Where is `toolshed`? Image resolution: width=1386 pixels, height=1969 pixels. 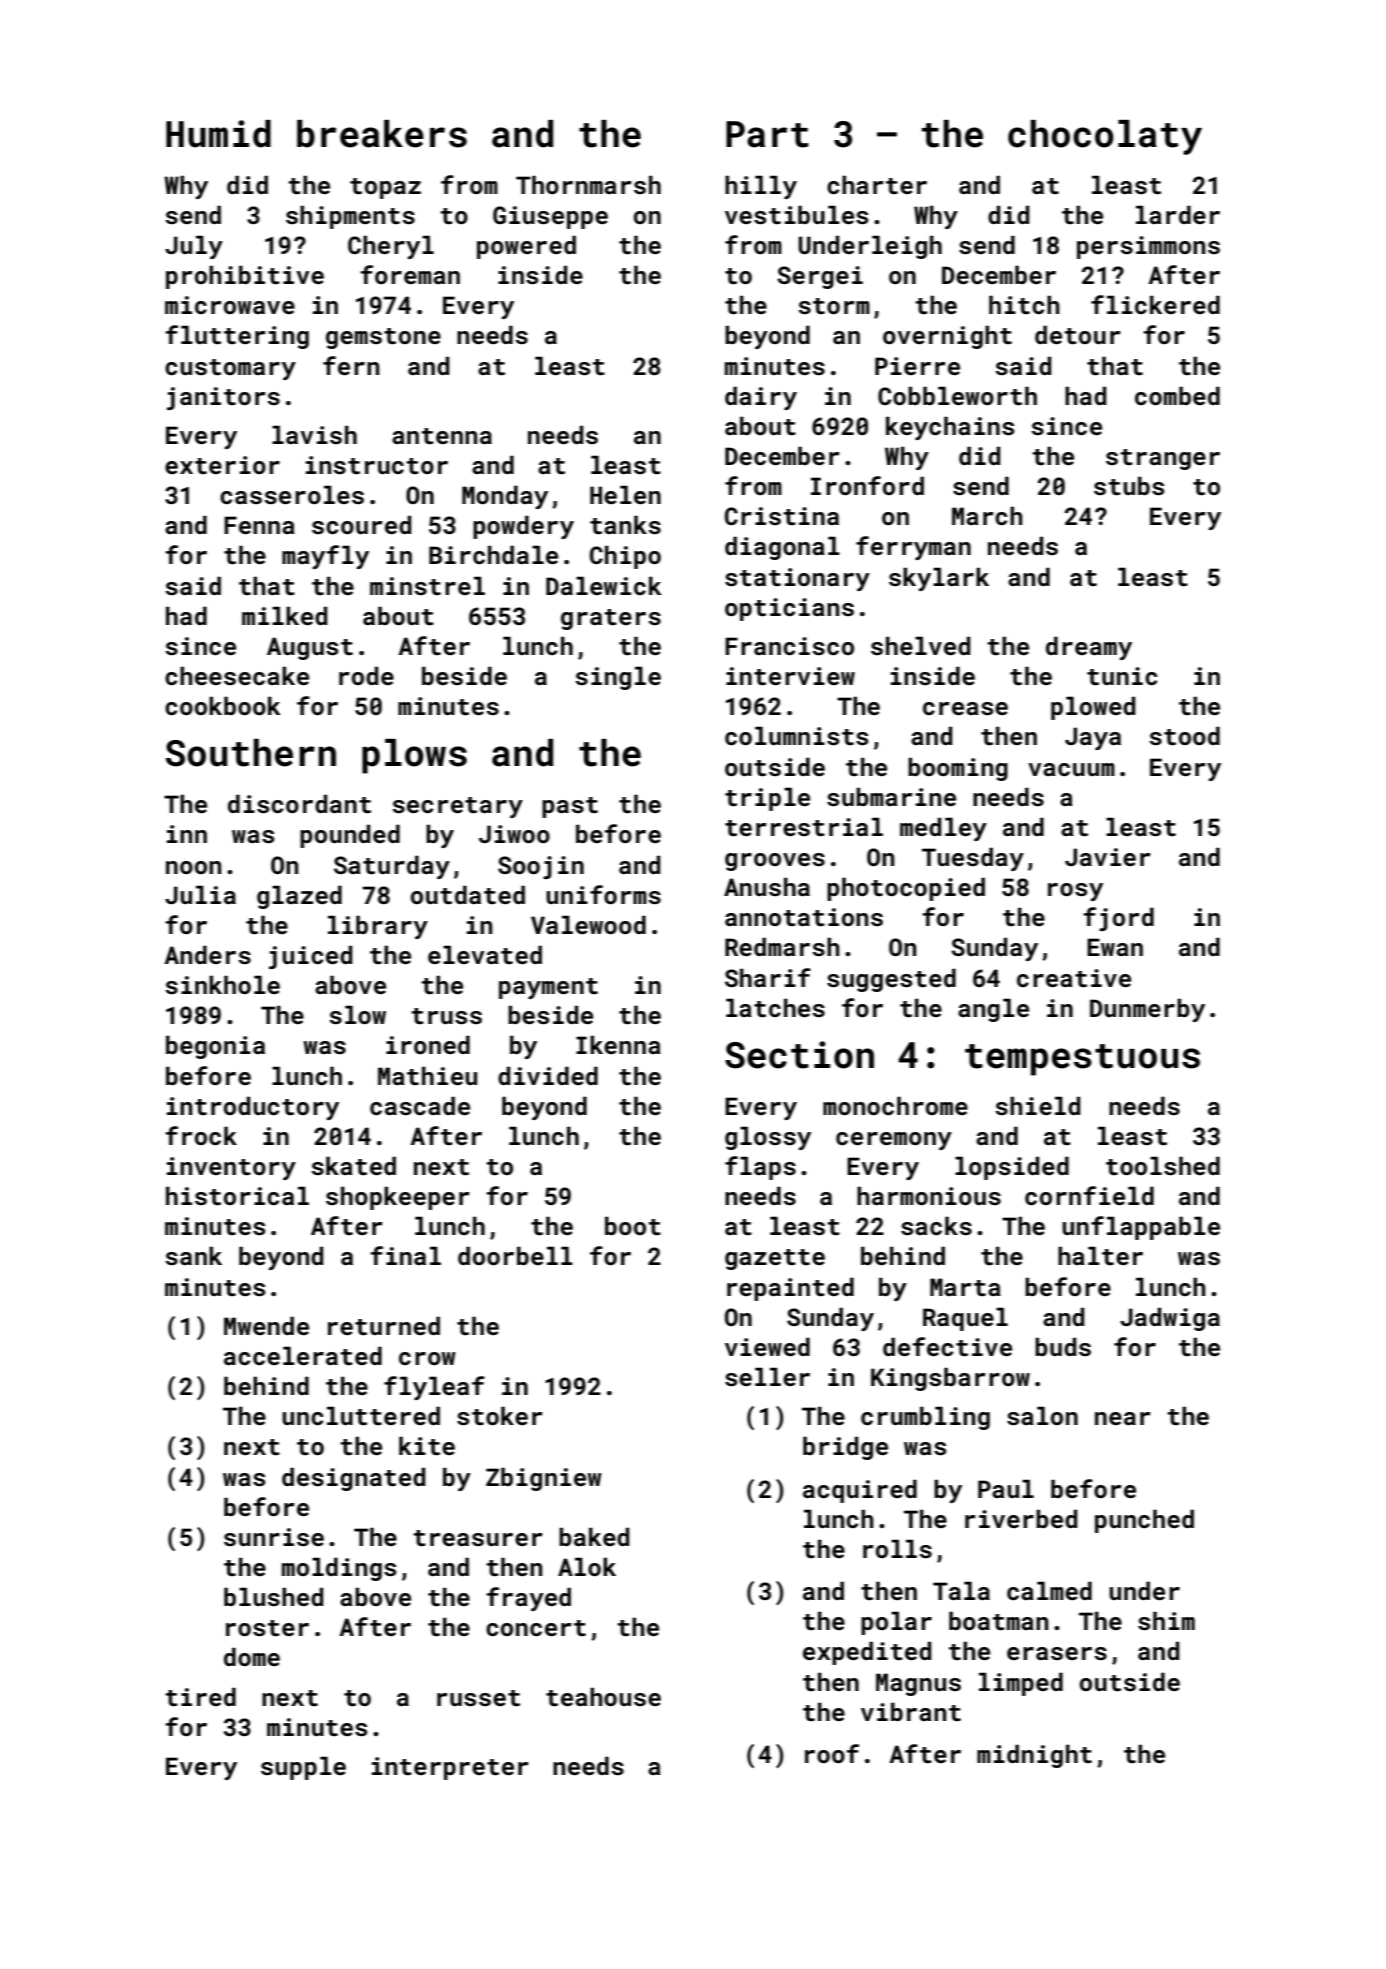 toolshed is located at coordinates (1163, 1166).
